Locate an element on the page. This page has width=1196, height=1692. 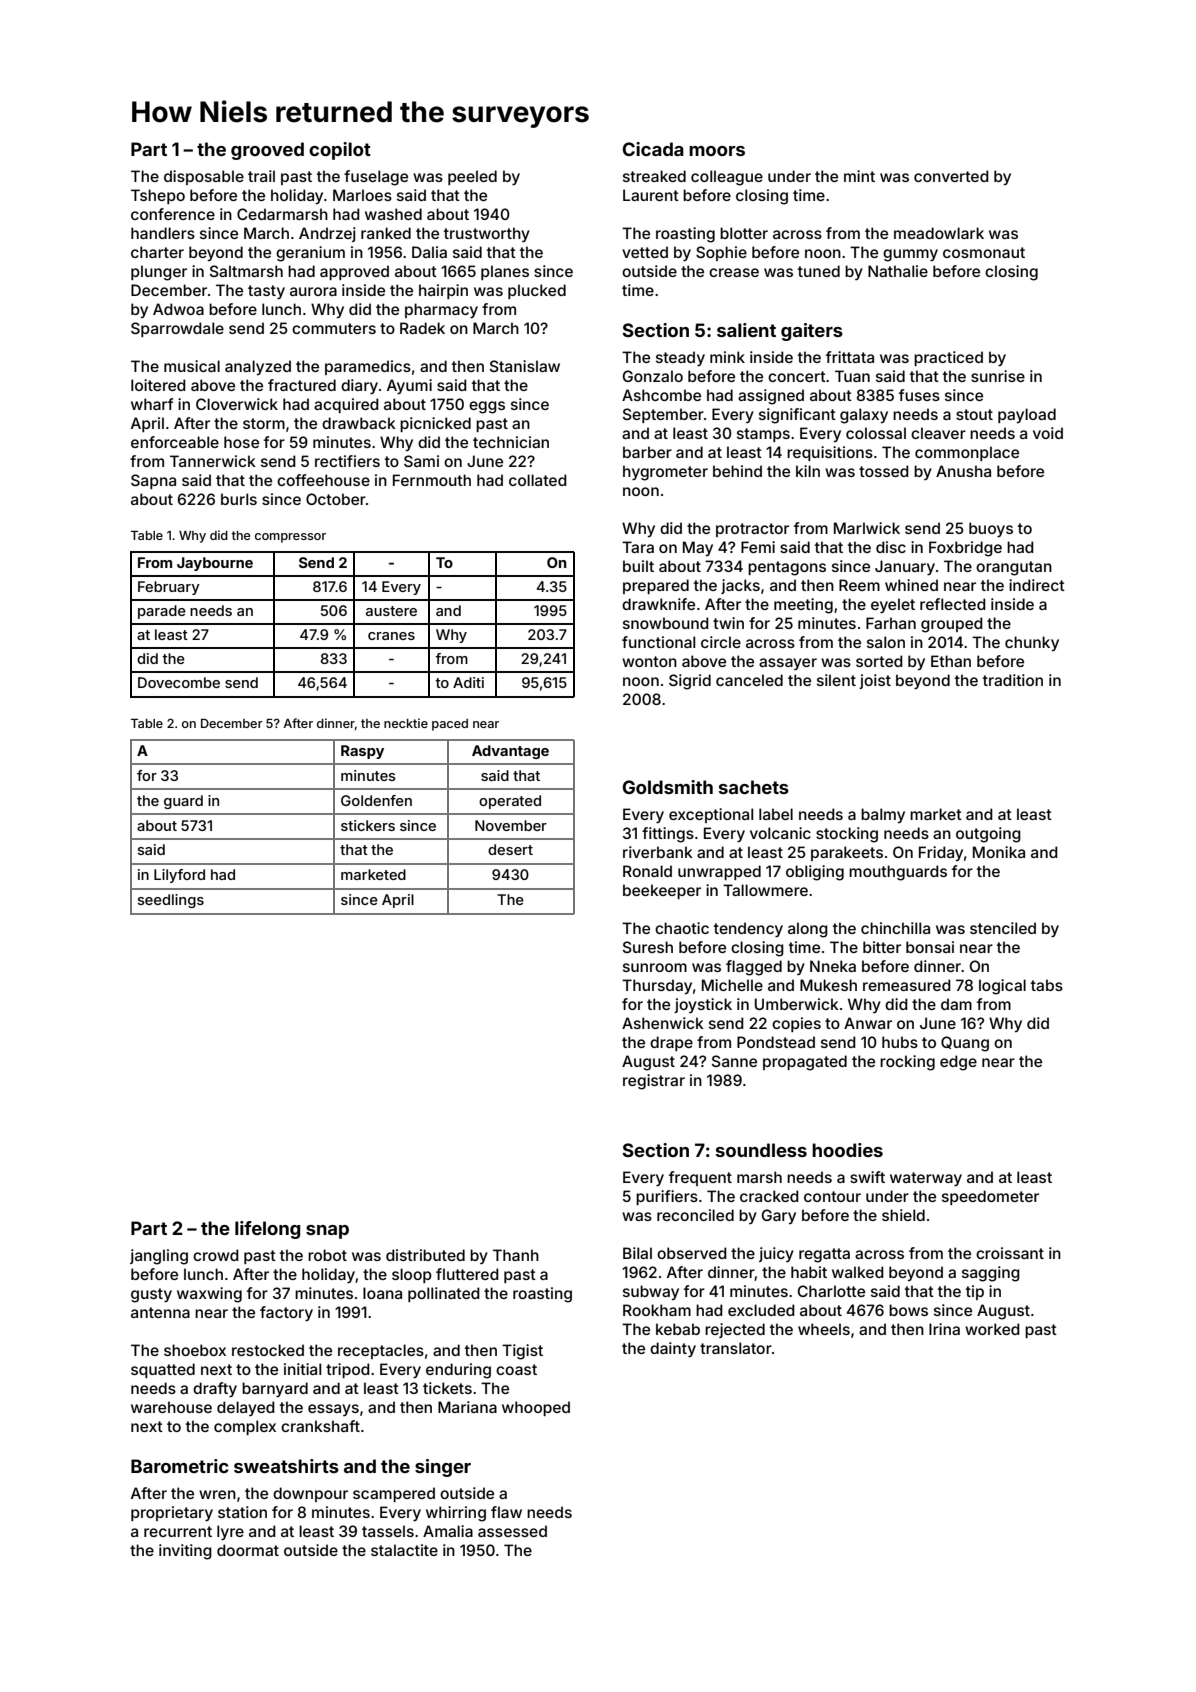
complex is located at coordinates (245, 1427).
